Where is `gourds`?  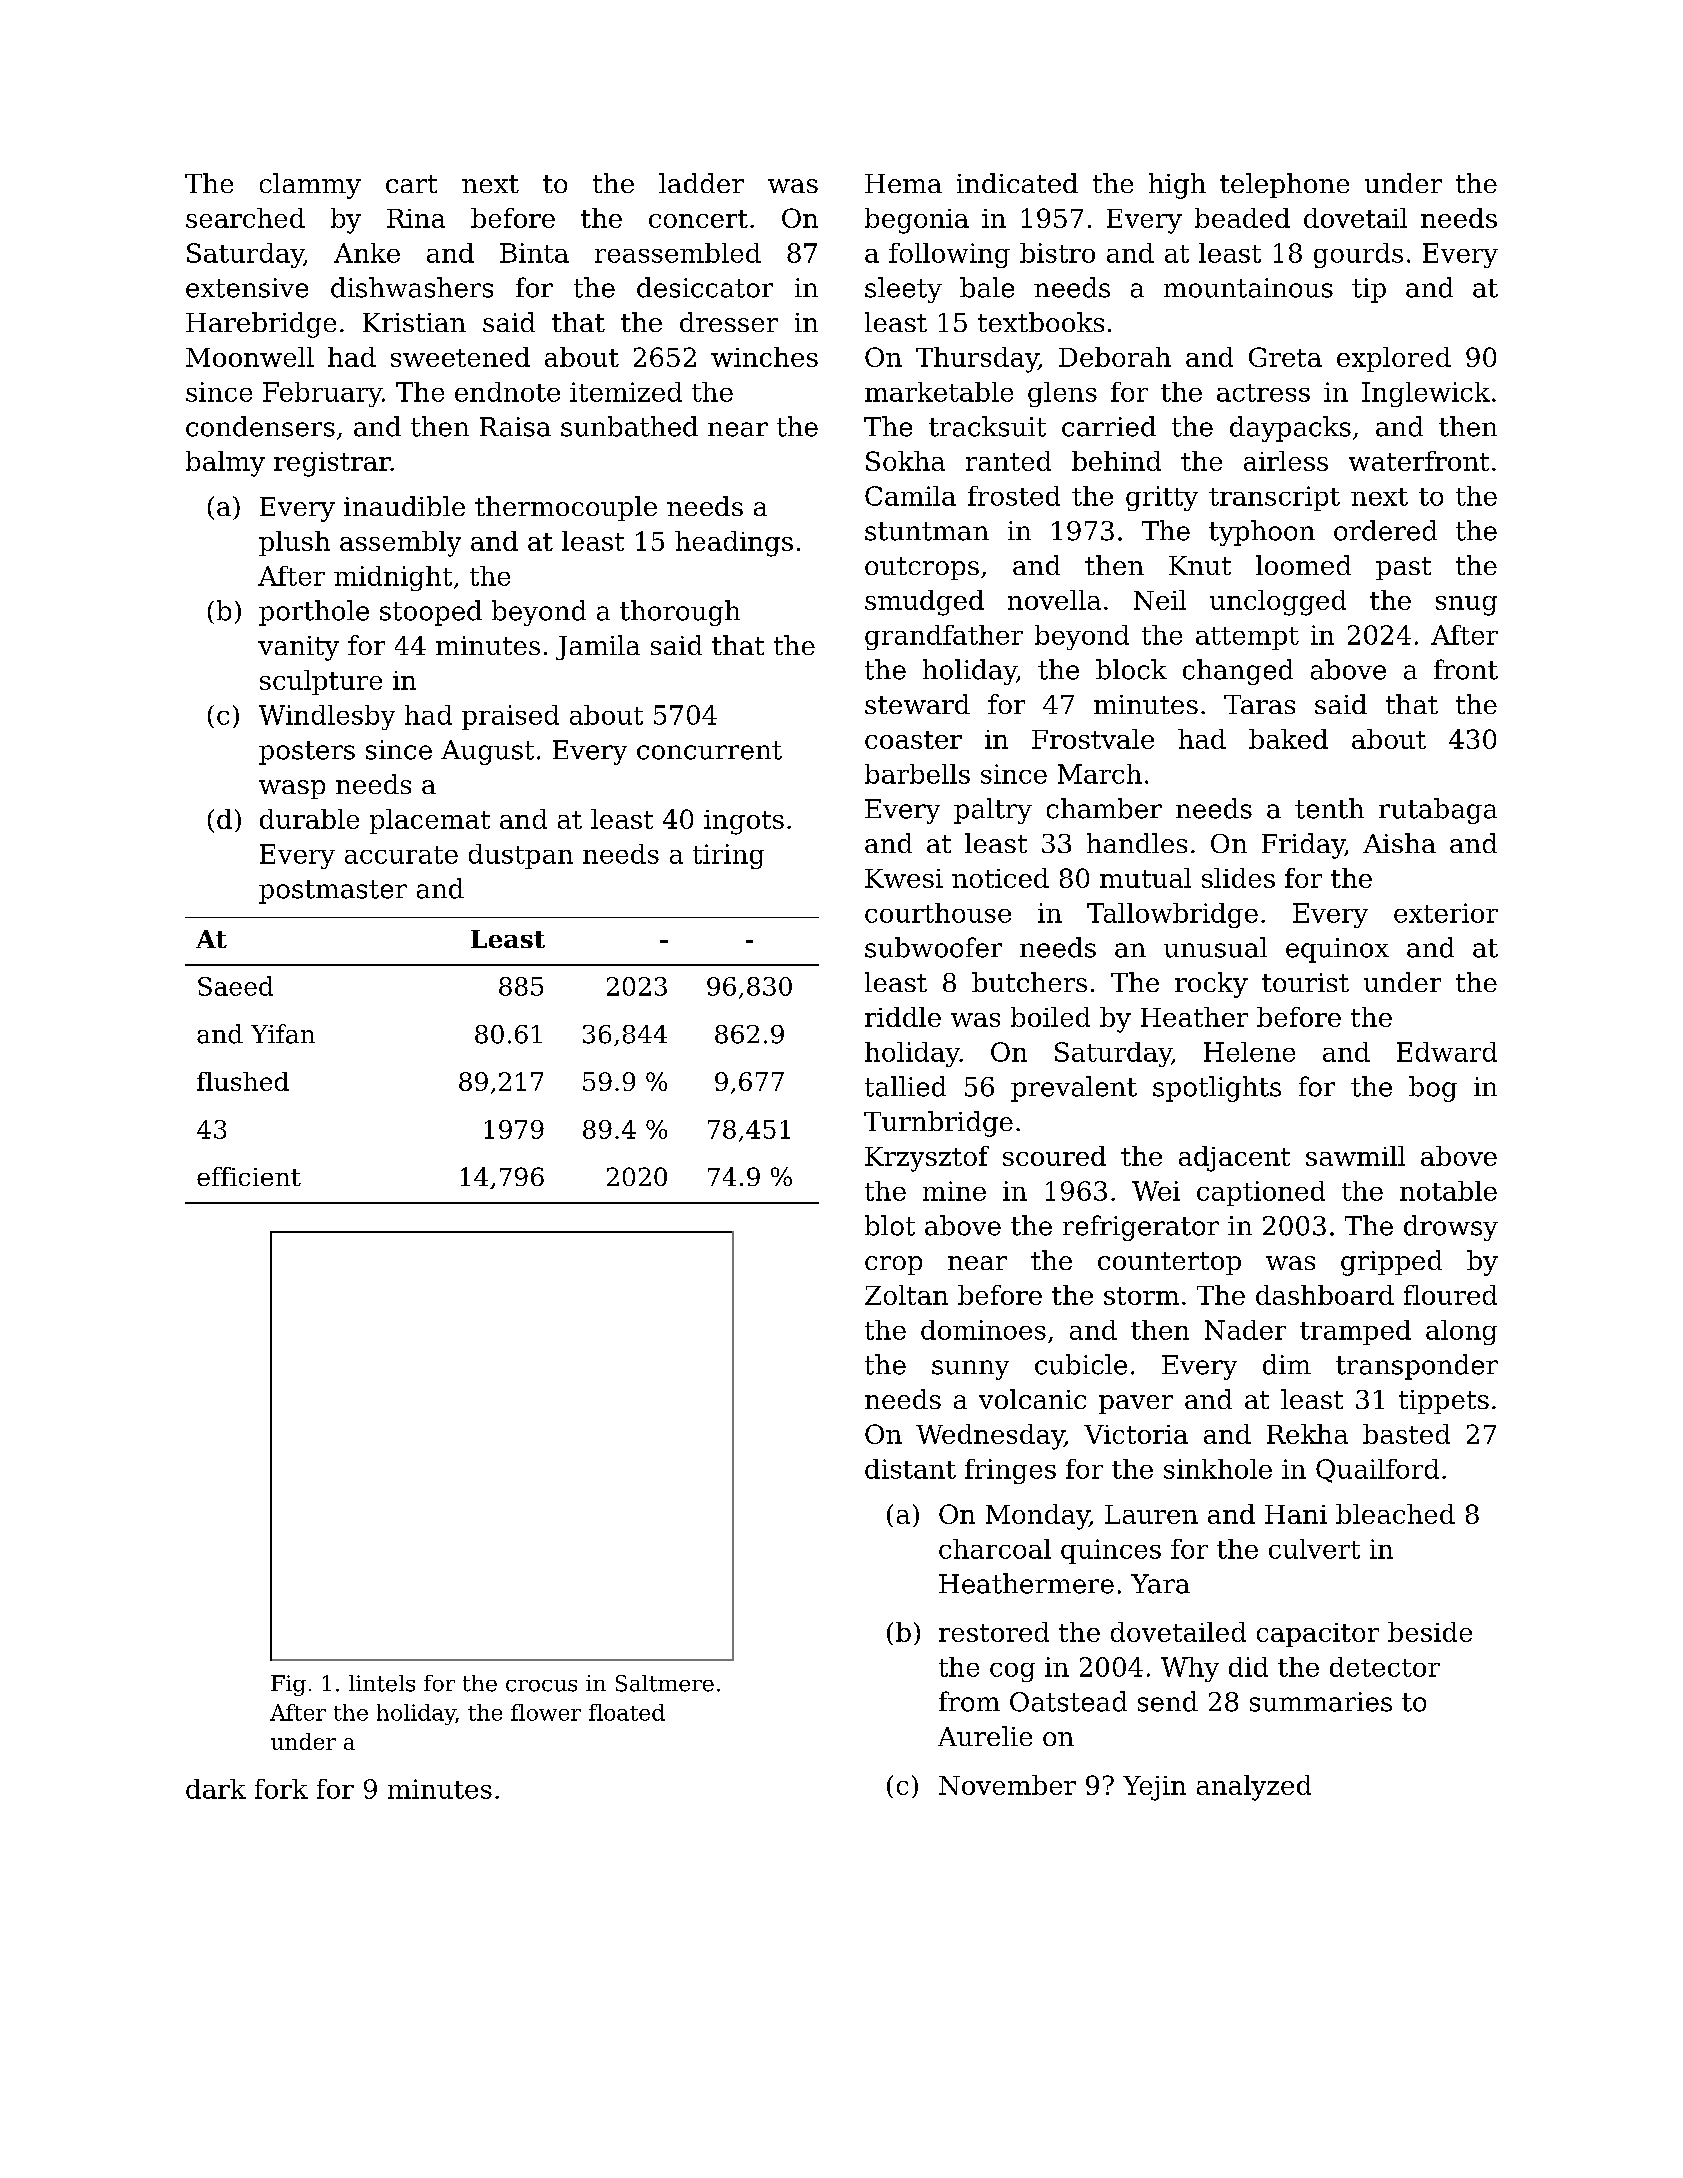
gourds is located at coordinates (1358, 255).
